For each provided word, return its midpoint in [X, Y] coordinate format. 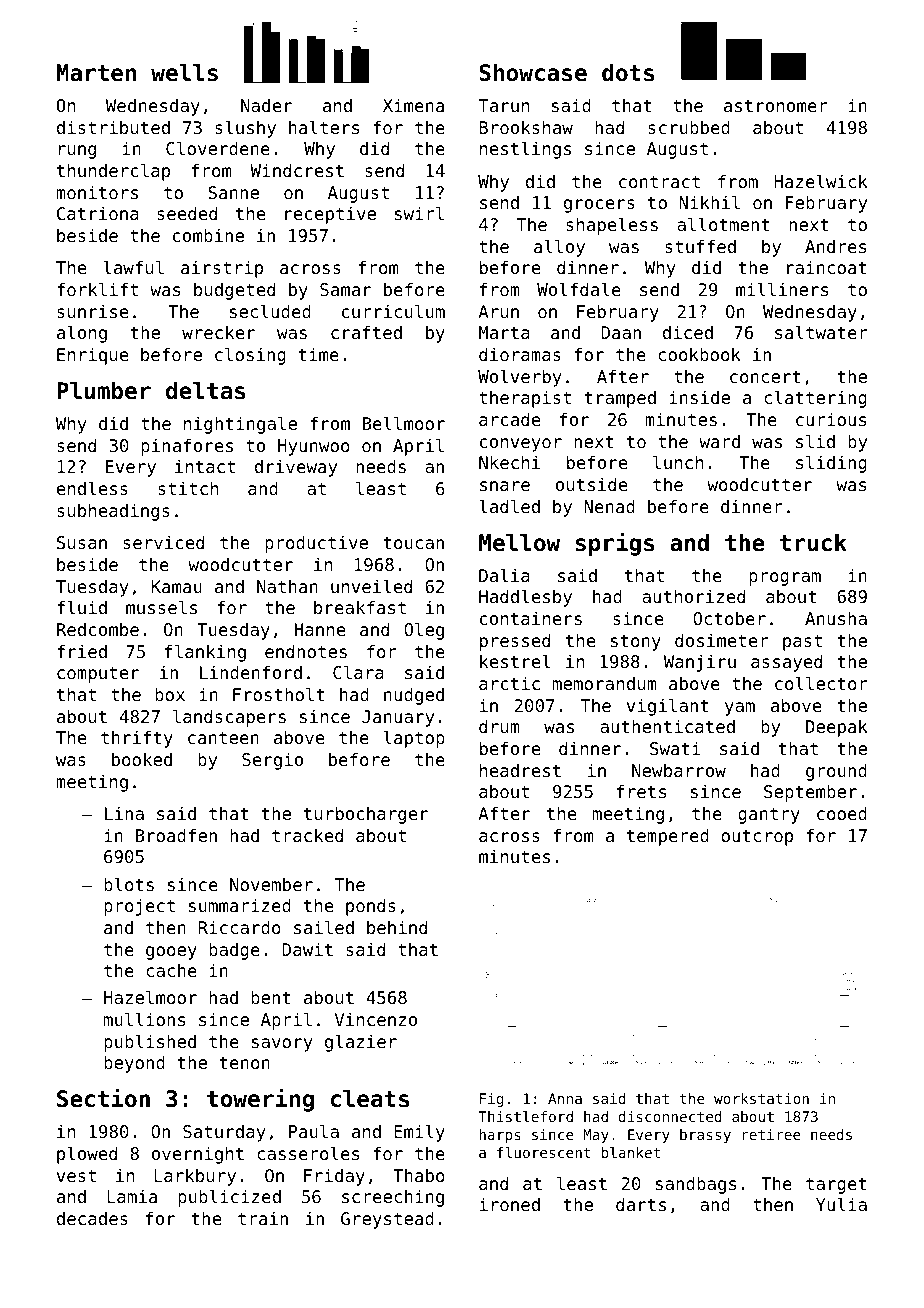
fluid [82, 607]
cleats [370, 1098]
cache [171, 970]
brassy [705, 1136]
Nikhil [709, 202]
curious [831, 419]
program [785, 579]
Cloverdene [218, 148]
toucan [414, 543]
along [82, 334]
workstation [761, 1098]
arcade [509, 419]
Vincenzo [376, 1019]
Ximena [413, 105]
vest [76, 1175]
